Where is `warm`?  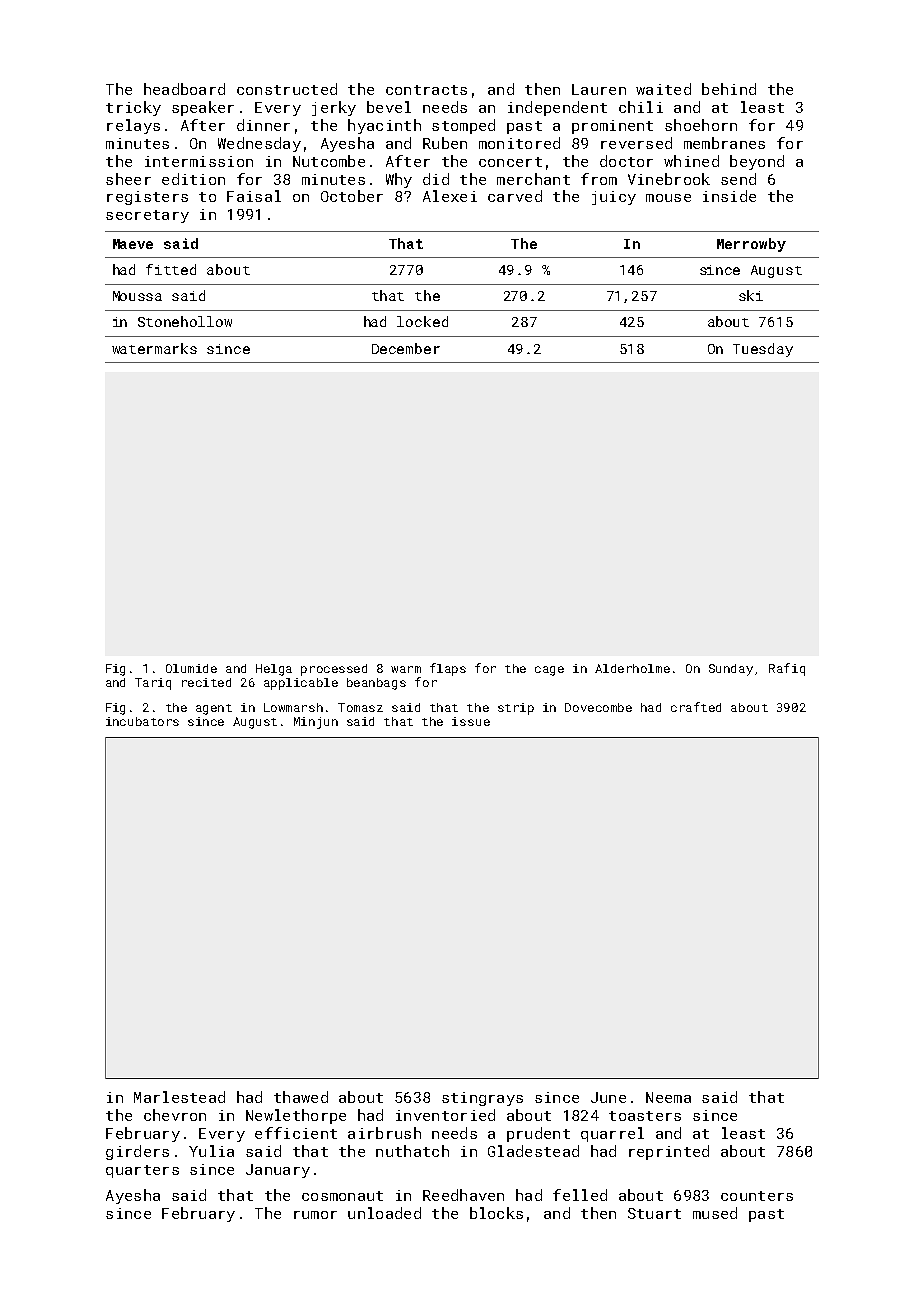
warm is located at coordinates (406, 669).
